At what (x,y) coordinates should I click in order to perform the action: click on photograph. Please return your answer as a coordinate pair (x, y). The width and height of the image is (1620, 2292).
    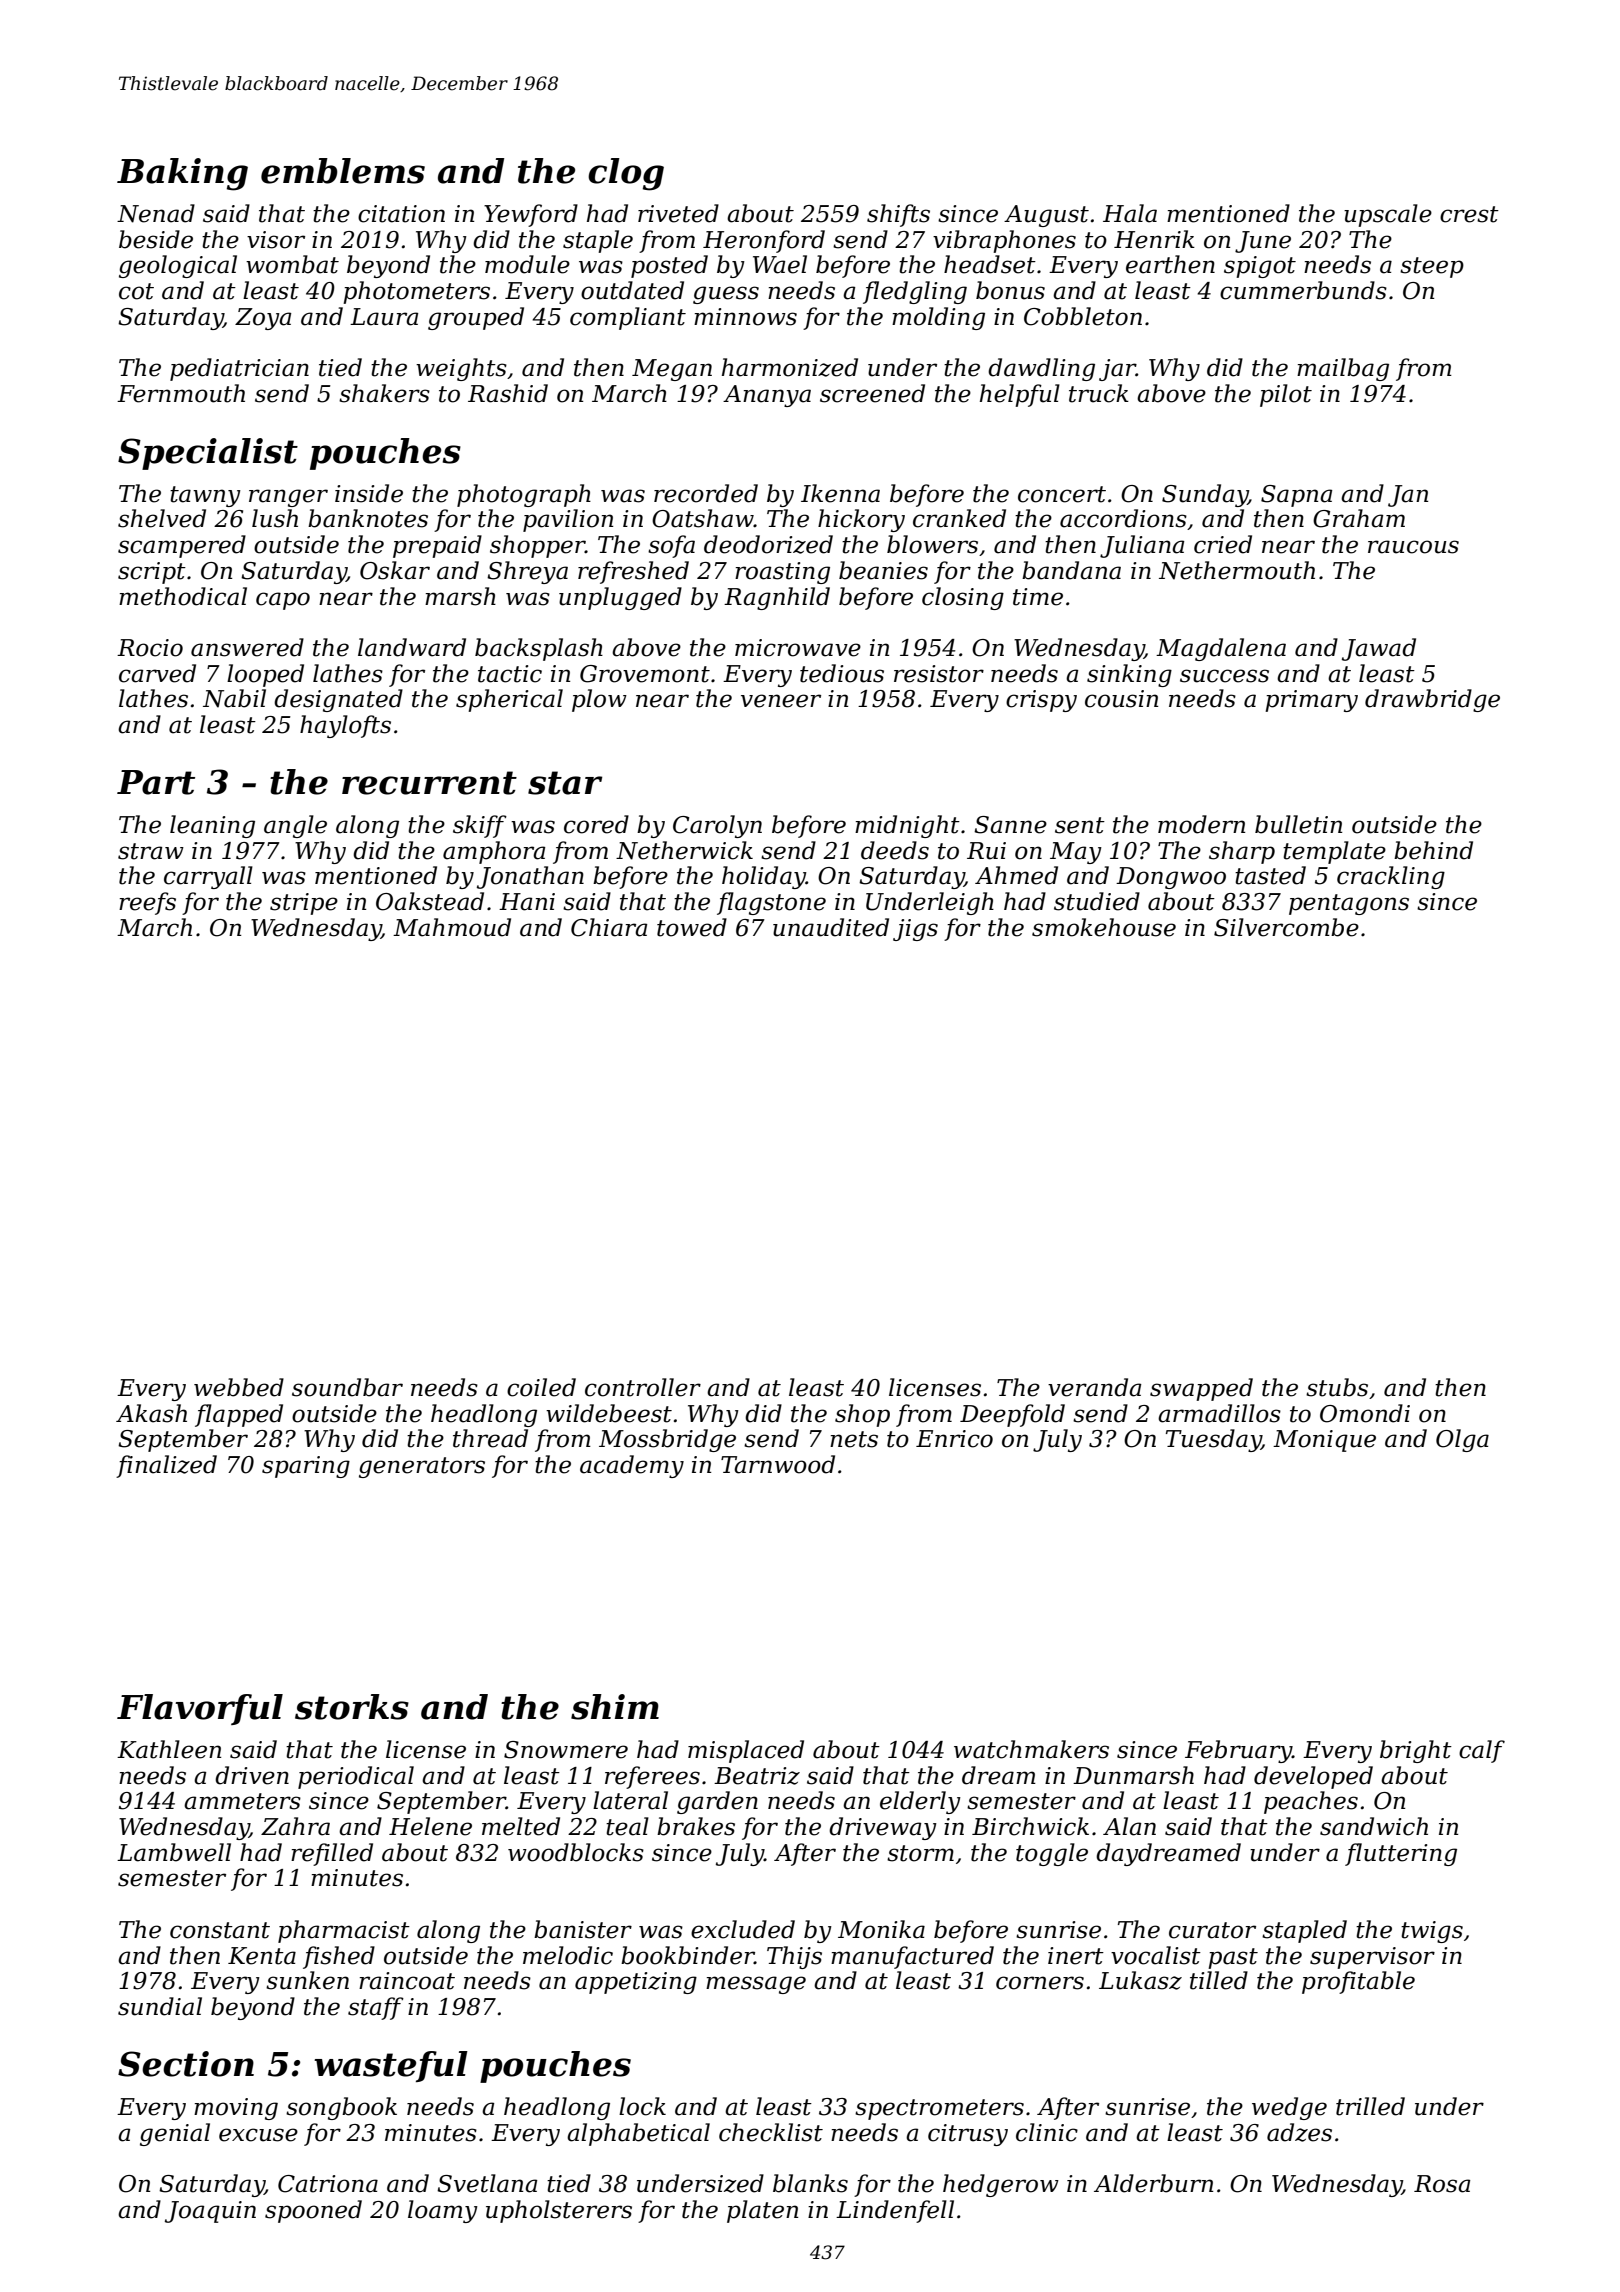
    Looking at the image, I should click on (524, 495).
